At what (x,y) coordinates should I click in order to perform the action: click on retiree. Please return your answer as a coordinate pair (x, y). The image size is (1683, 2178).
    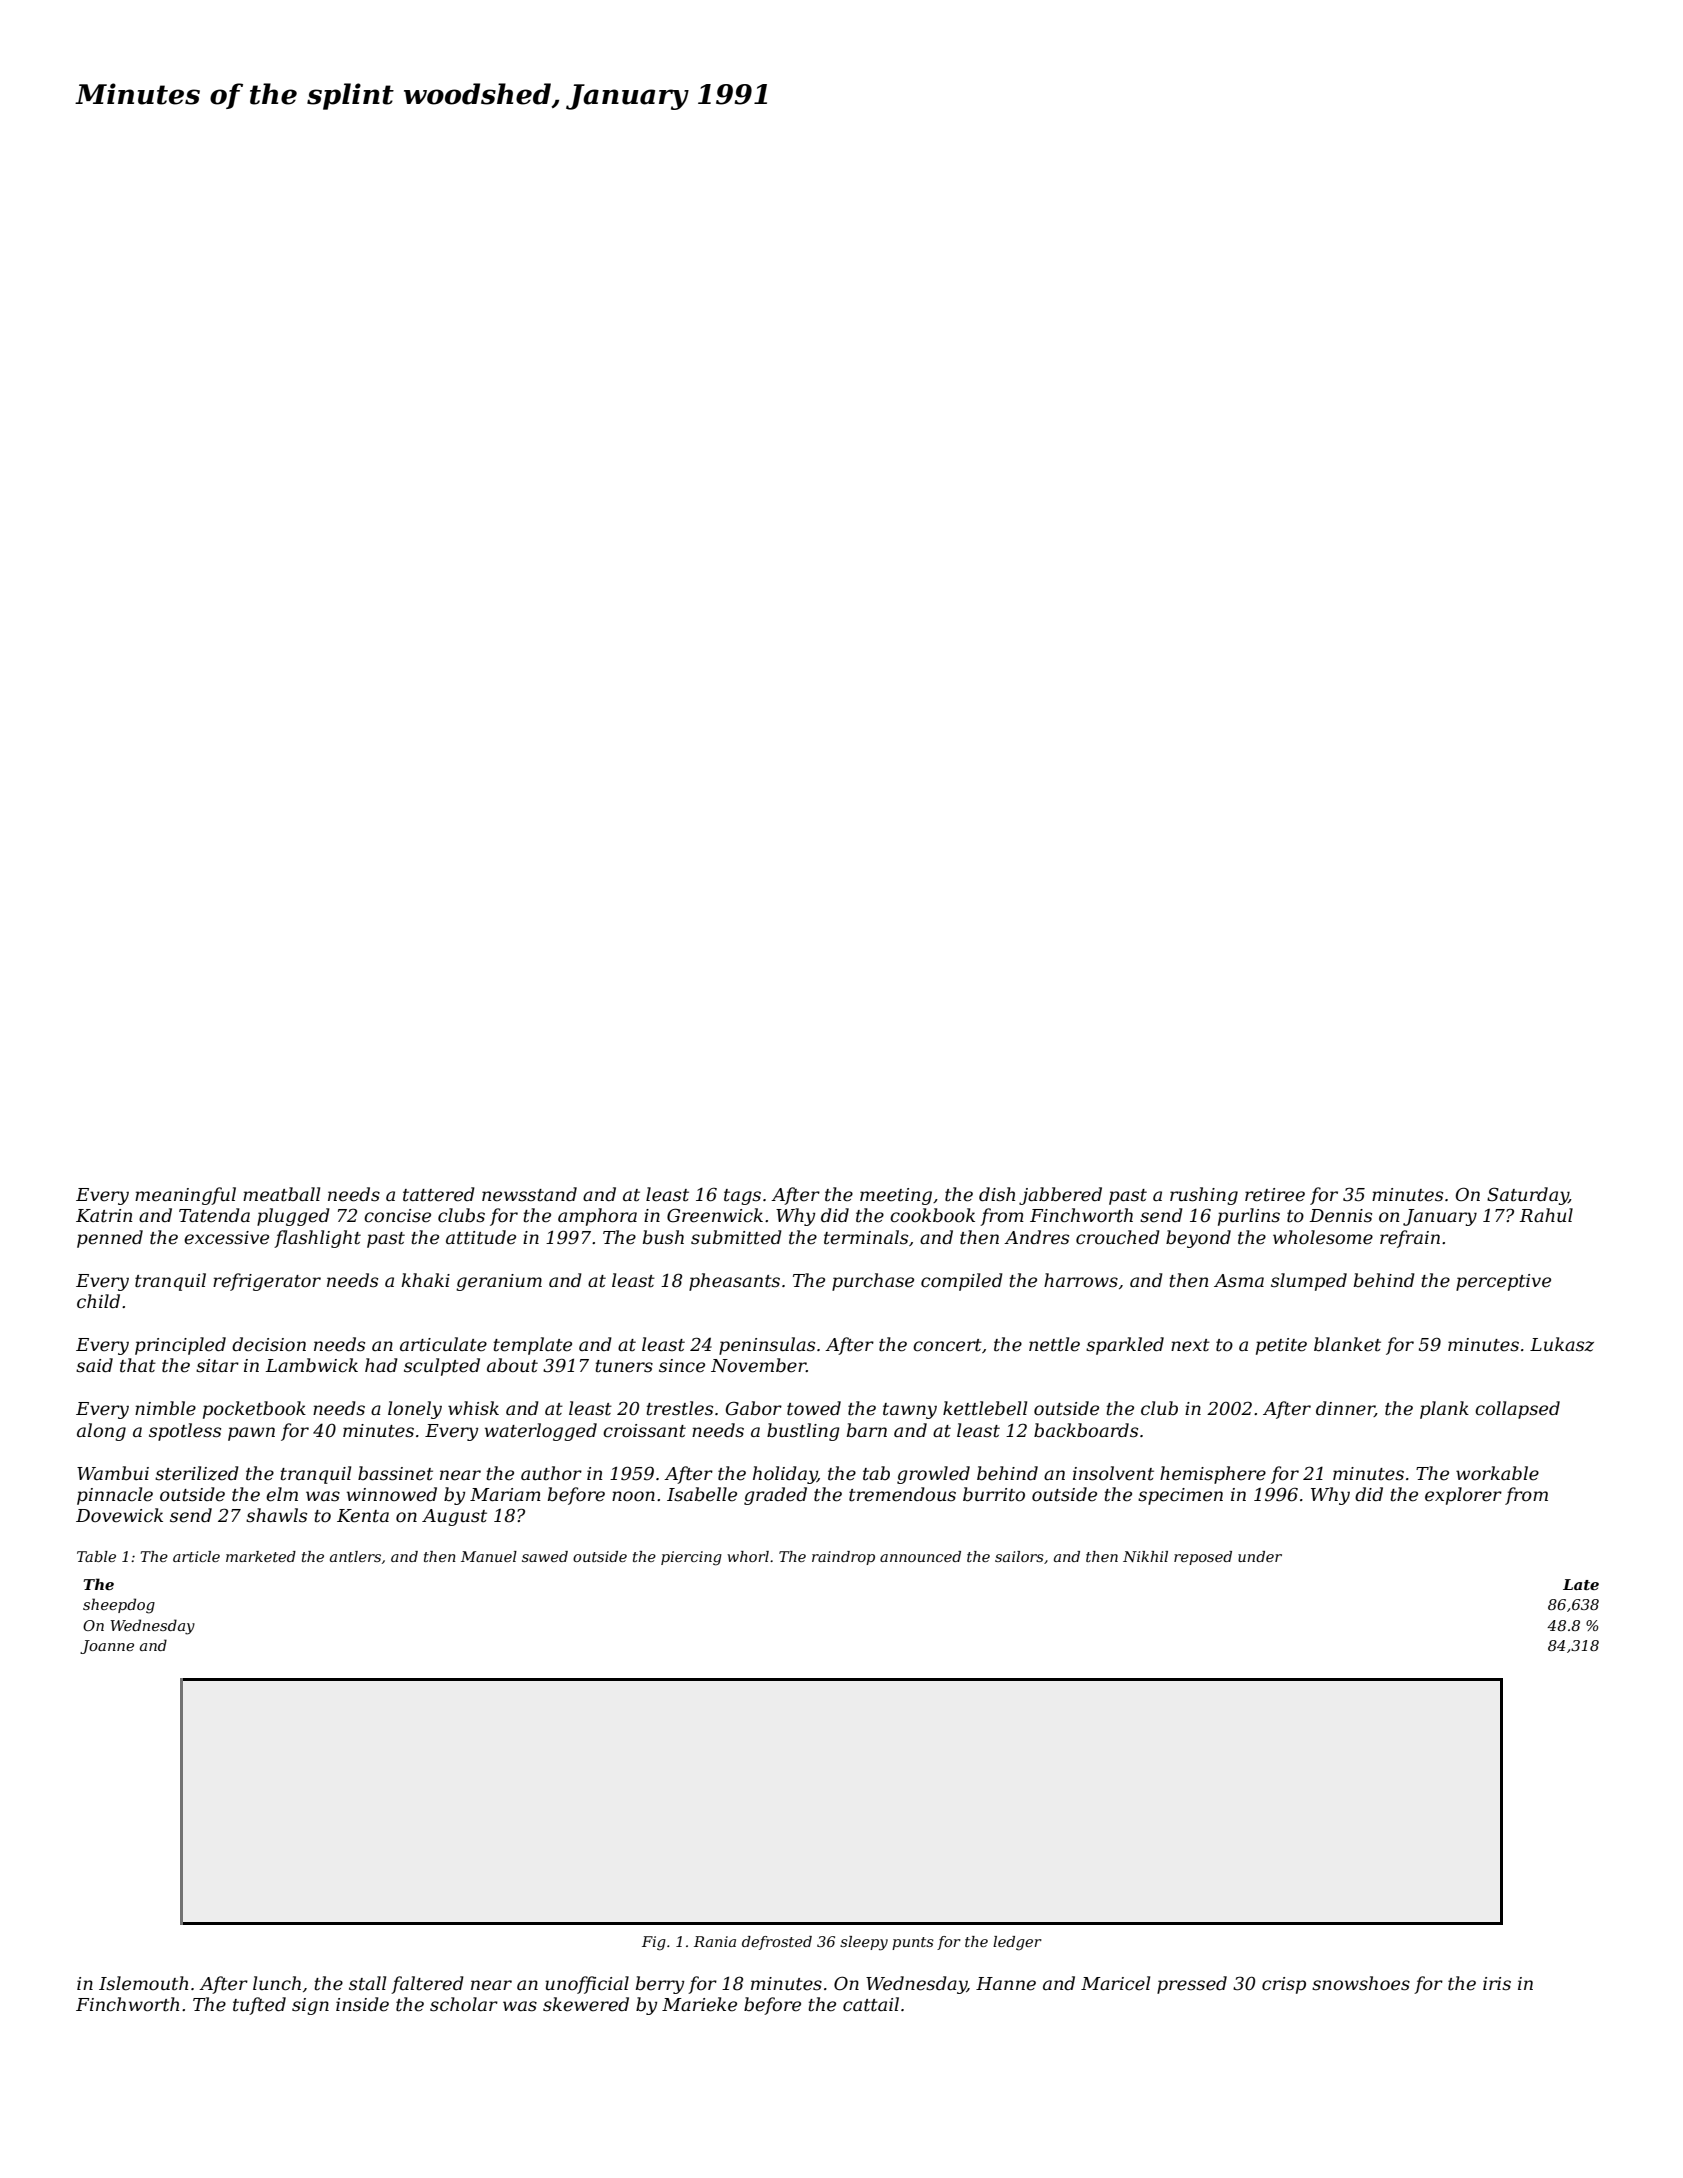
    Looking at the image, I should click on (1275, 1195).
